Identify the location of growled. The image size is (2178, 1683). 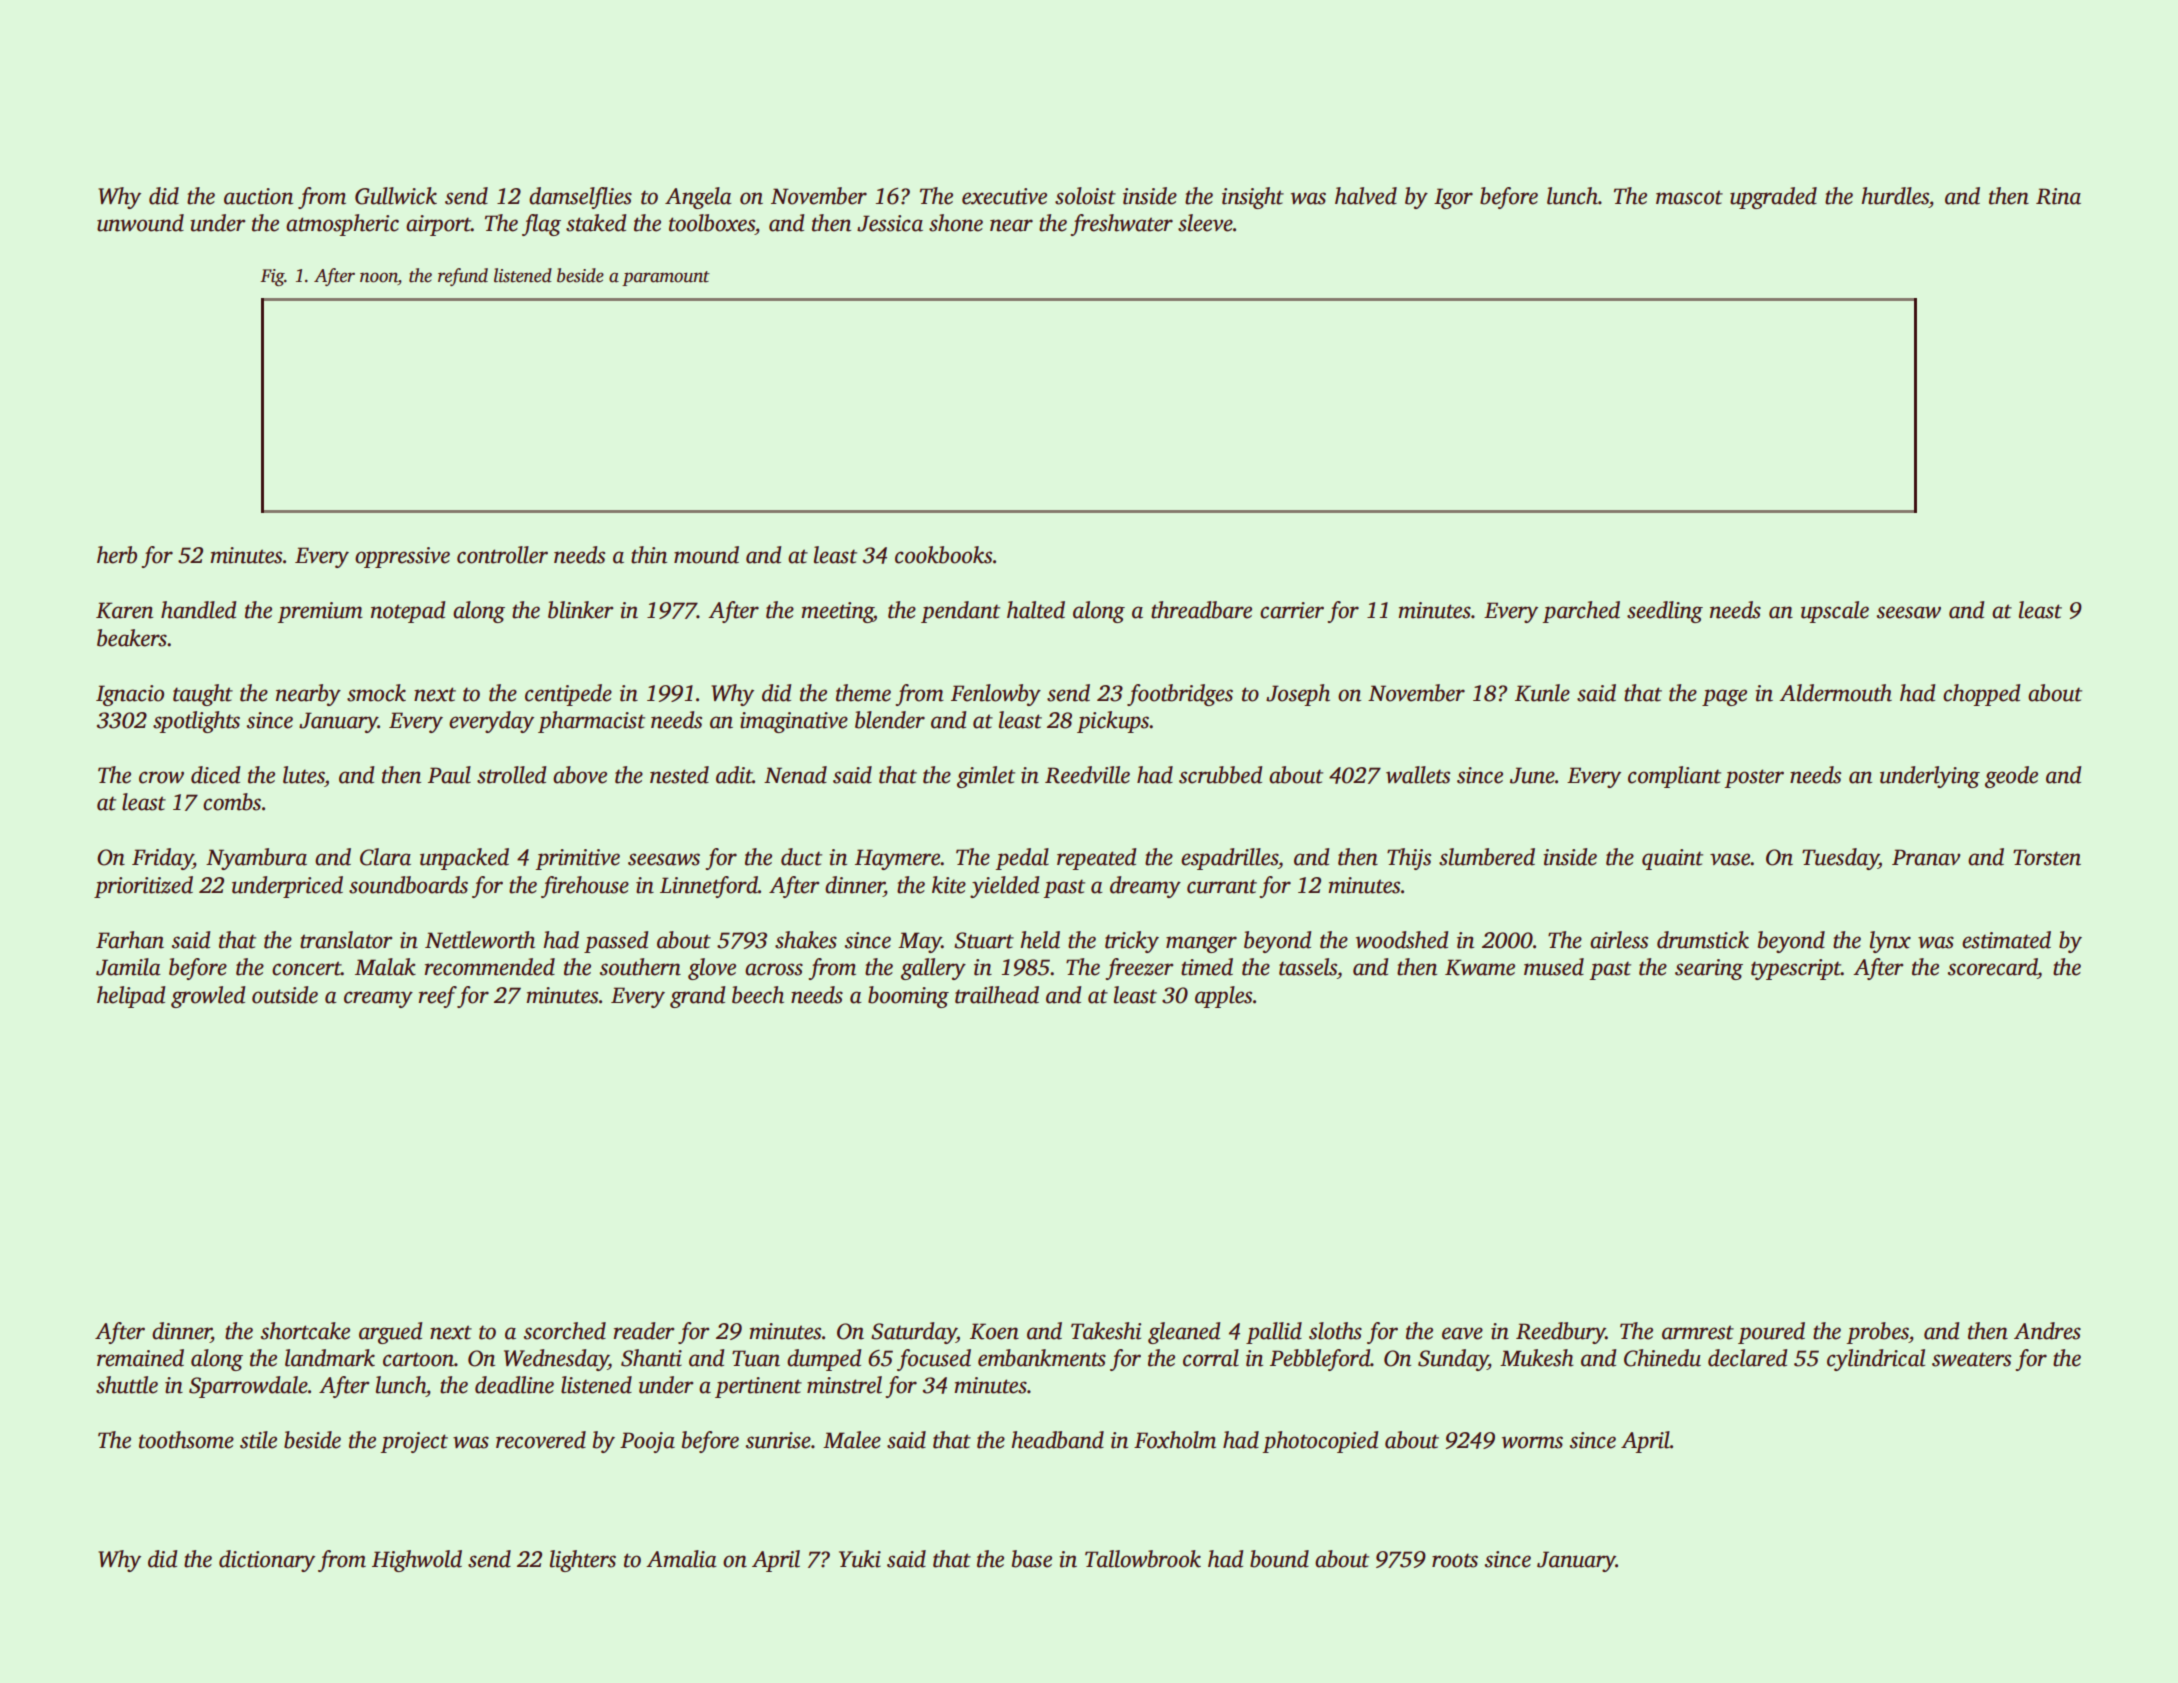
(208, 997).
